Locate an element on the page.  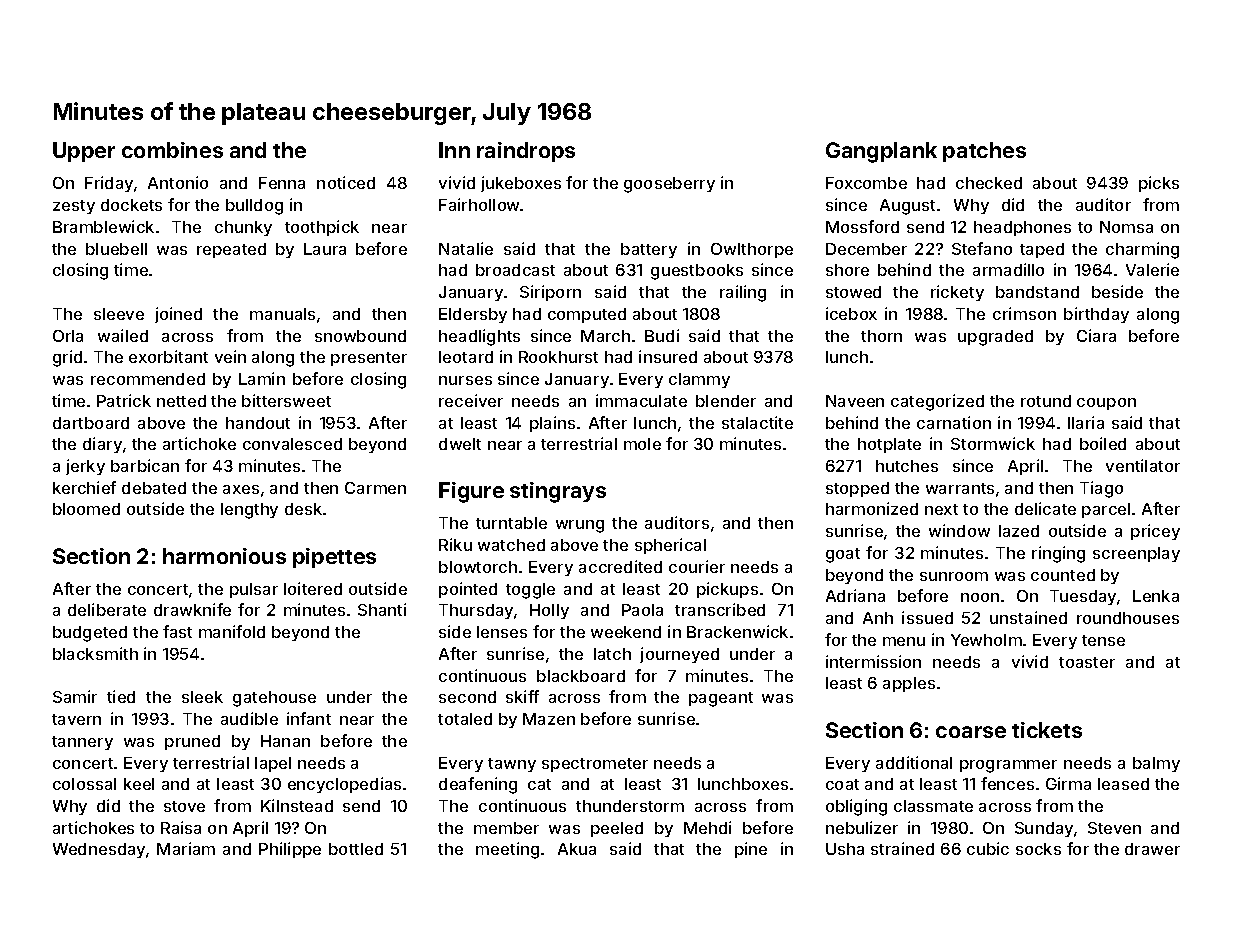
Brackenwick is located at coordinates (737, 631).
